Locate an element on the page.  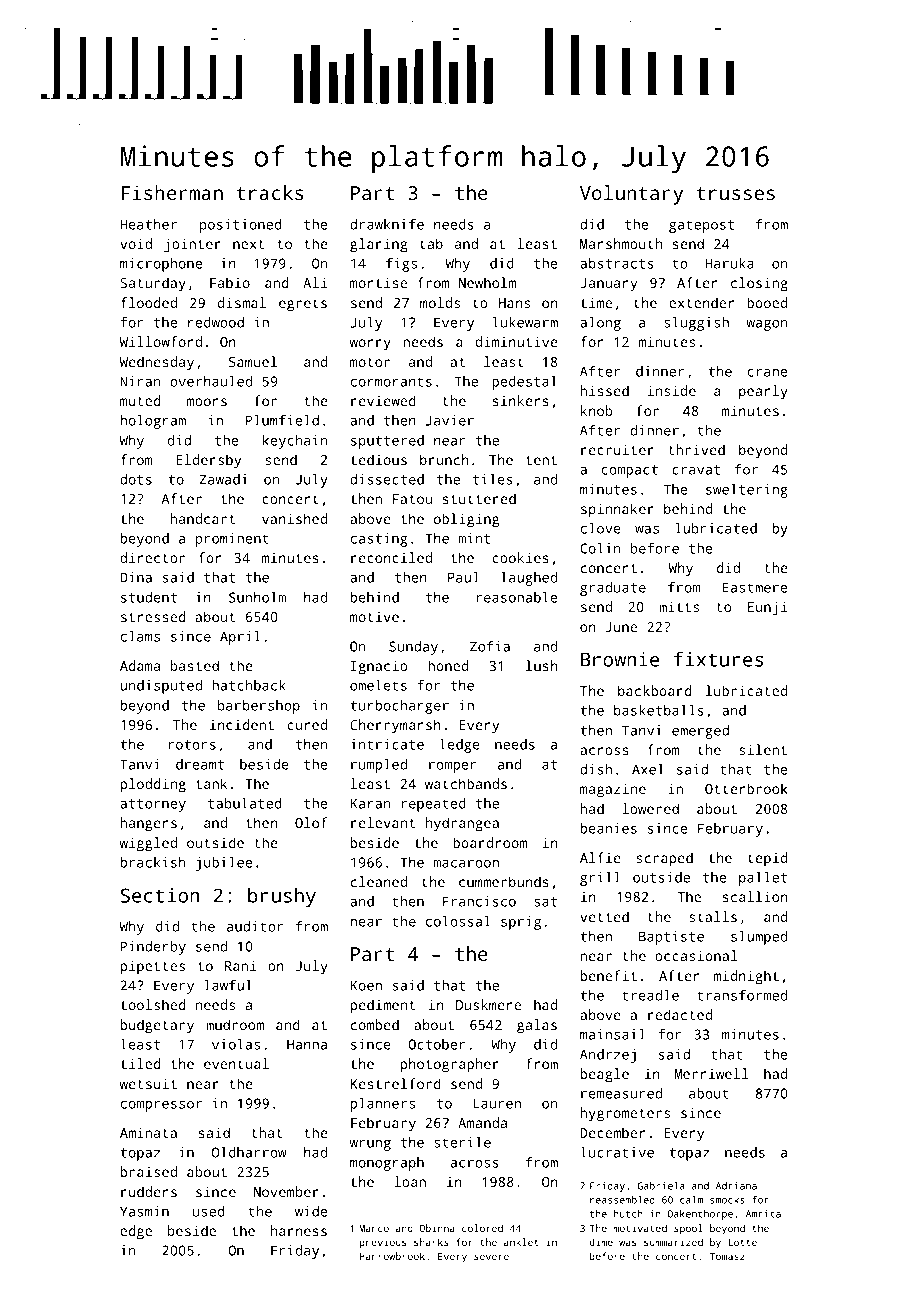
tracks is located at coordinates (270, 192).
